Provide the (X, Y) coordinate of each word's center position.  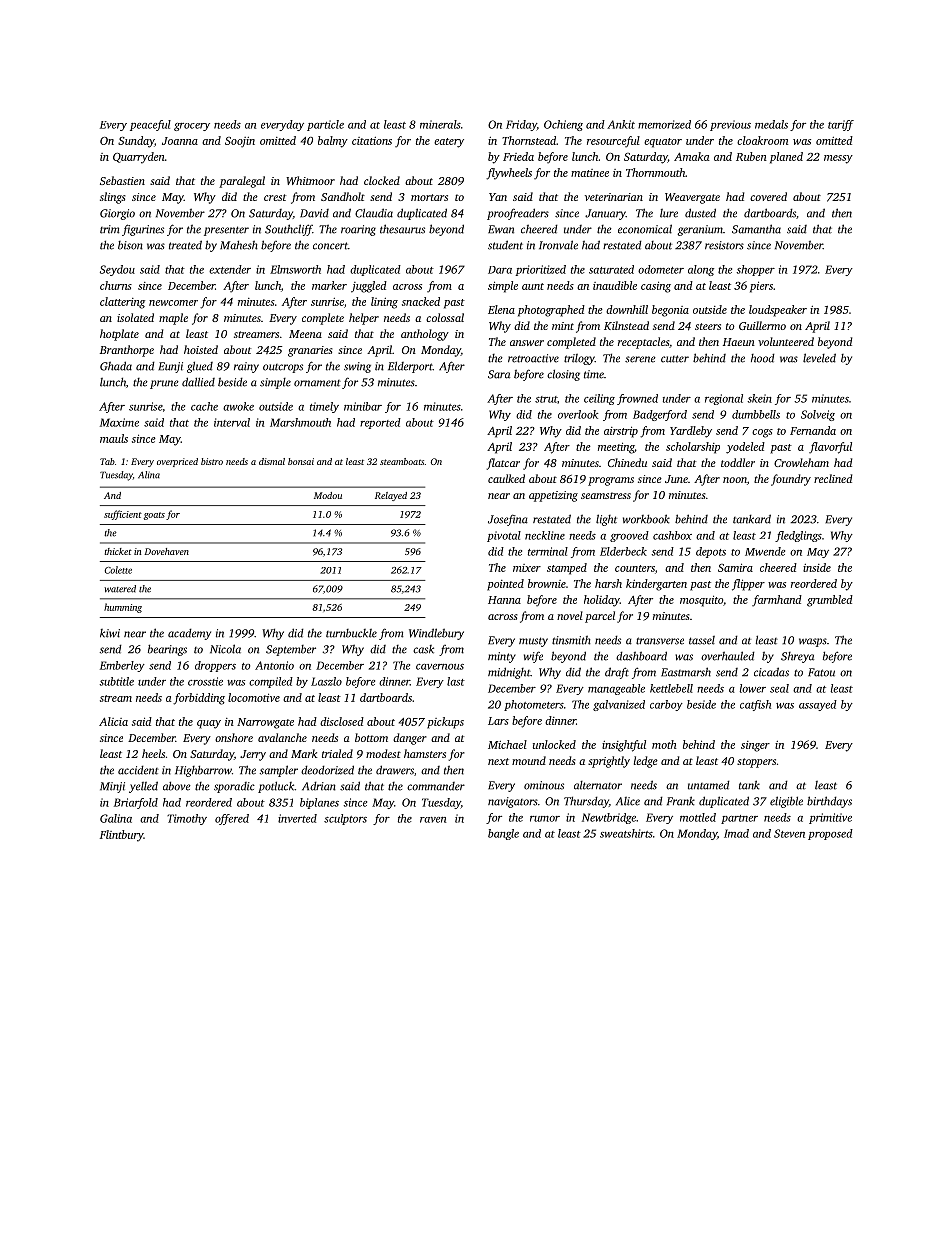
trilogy (579, 359)
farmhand (777, 601)
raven (433, 820)
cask (423, 649)
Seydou (117, 270)
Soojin (240, 142)
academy (189, 634)
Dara (500, 270)
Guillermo (762, 325)
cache (204, 406)
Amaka (691, 156)
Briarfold (136, 803)
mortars (429, 197)
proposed (830, 834)
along (701, 270)
